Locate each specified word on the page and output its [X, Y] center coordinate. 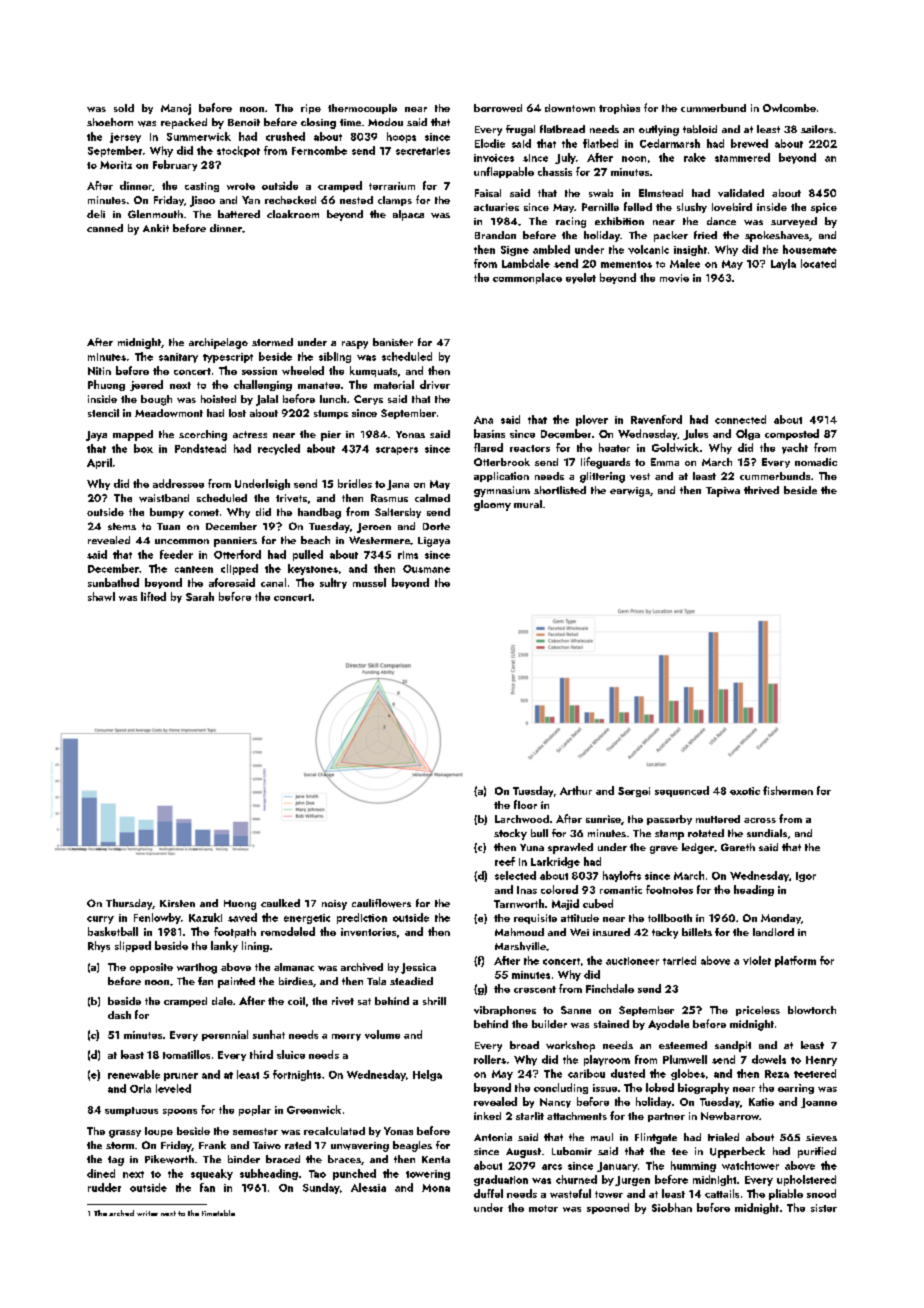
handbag [319, 513]
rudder [104, 1187]
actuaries [496, 207]
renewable [134, 1074]
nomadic [816, 462]
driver [435, 384]
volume [382, 1034]
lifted [153, 596]
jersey [125, 138]
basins [489, 433]
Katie [761, 1102]
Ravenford [656, 419]
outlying [659, 130]
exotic [745, 791]
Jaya [96, 436]
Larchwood [522, 819]
